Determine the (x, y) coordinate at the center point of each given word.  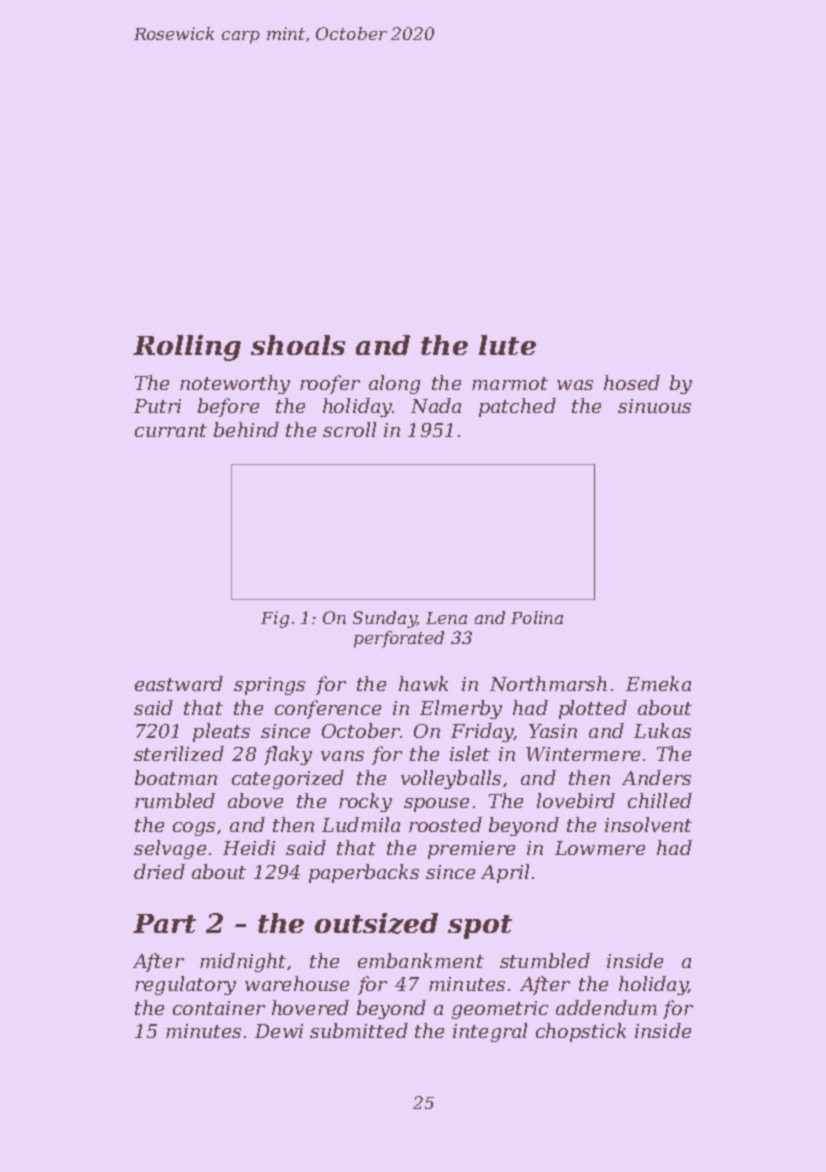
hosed (632, 382)
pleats (221, 732)
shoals (298, 345)
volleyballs (451, 779)
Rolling (187, 348)
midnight (243, 962)
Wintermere (583, 754)
